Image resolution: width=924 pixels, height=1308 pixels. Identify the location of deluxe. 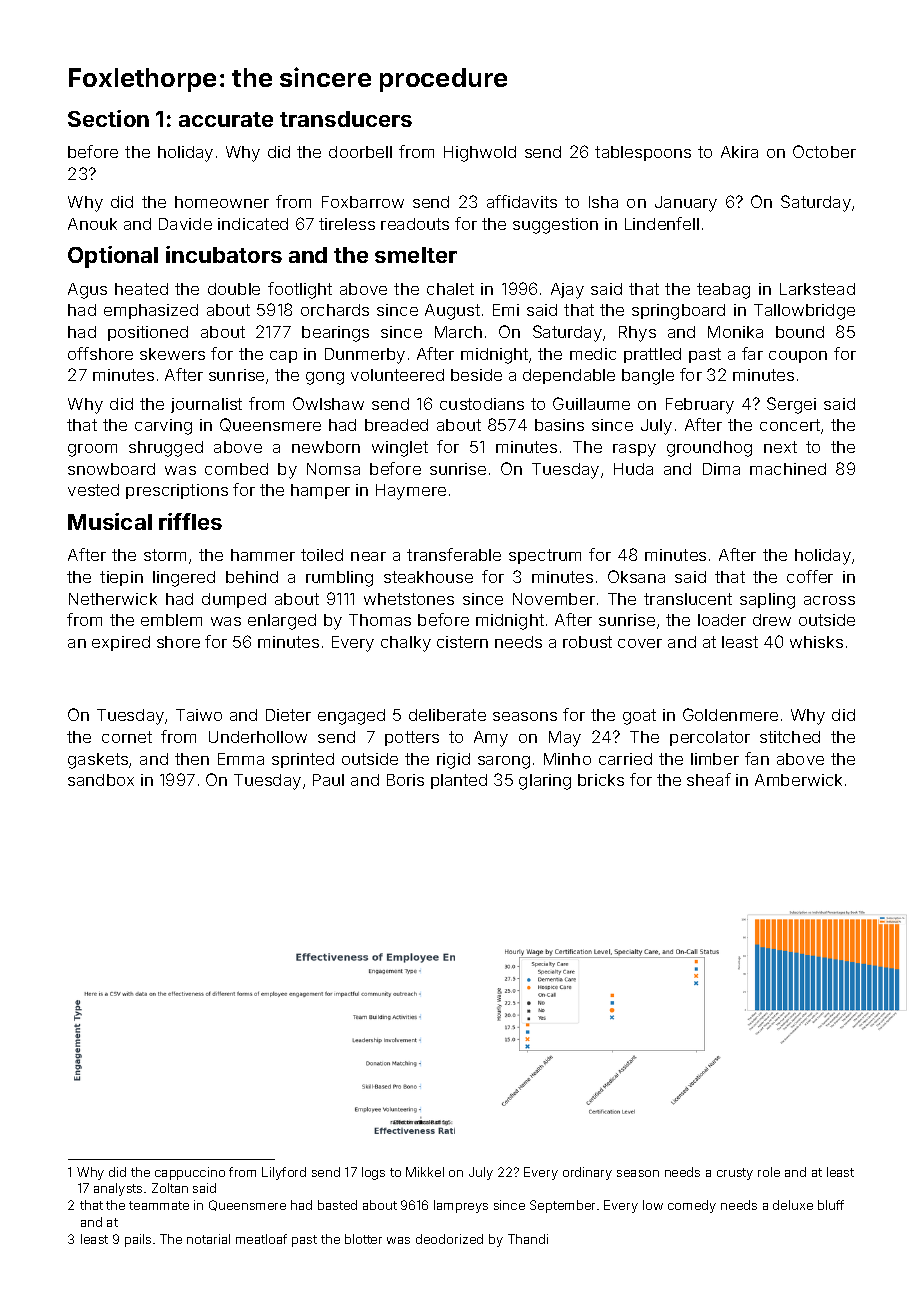
(793, 1205).
